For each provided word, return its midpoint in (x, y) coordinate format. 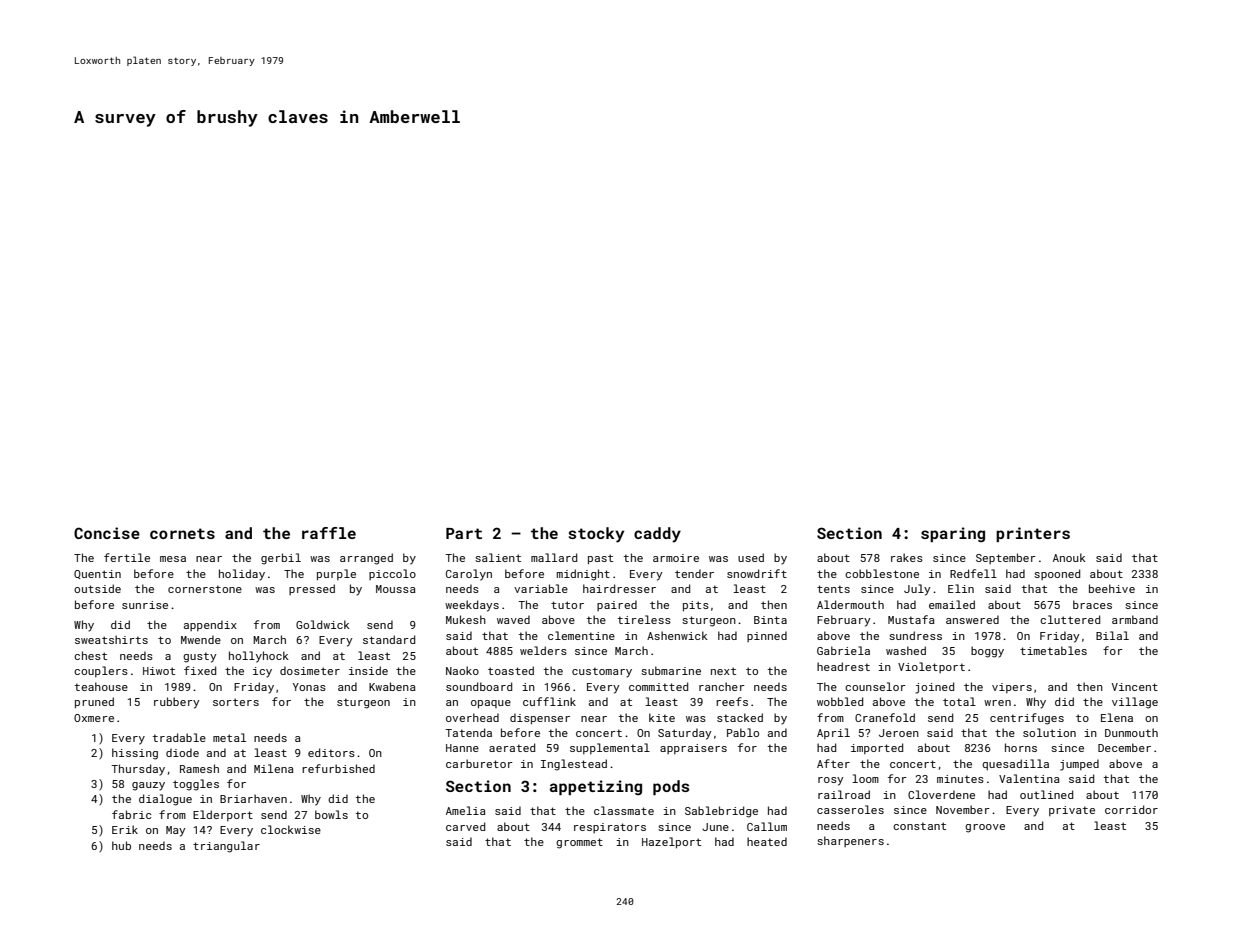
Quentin (97, 574)
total (959, 701)
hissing (135, 754)
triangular (226, 847)
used (751, 557)
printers (1033, 534)
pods (671, 787)
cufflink (549, 701)
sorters (236, 702)
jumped (1079, 765)
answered (972, 619)
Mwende (201, 639)
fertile (127, 557)
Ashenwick (677, 635)
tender (694, 573)
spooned (1057, 574)
